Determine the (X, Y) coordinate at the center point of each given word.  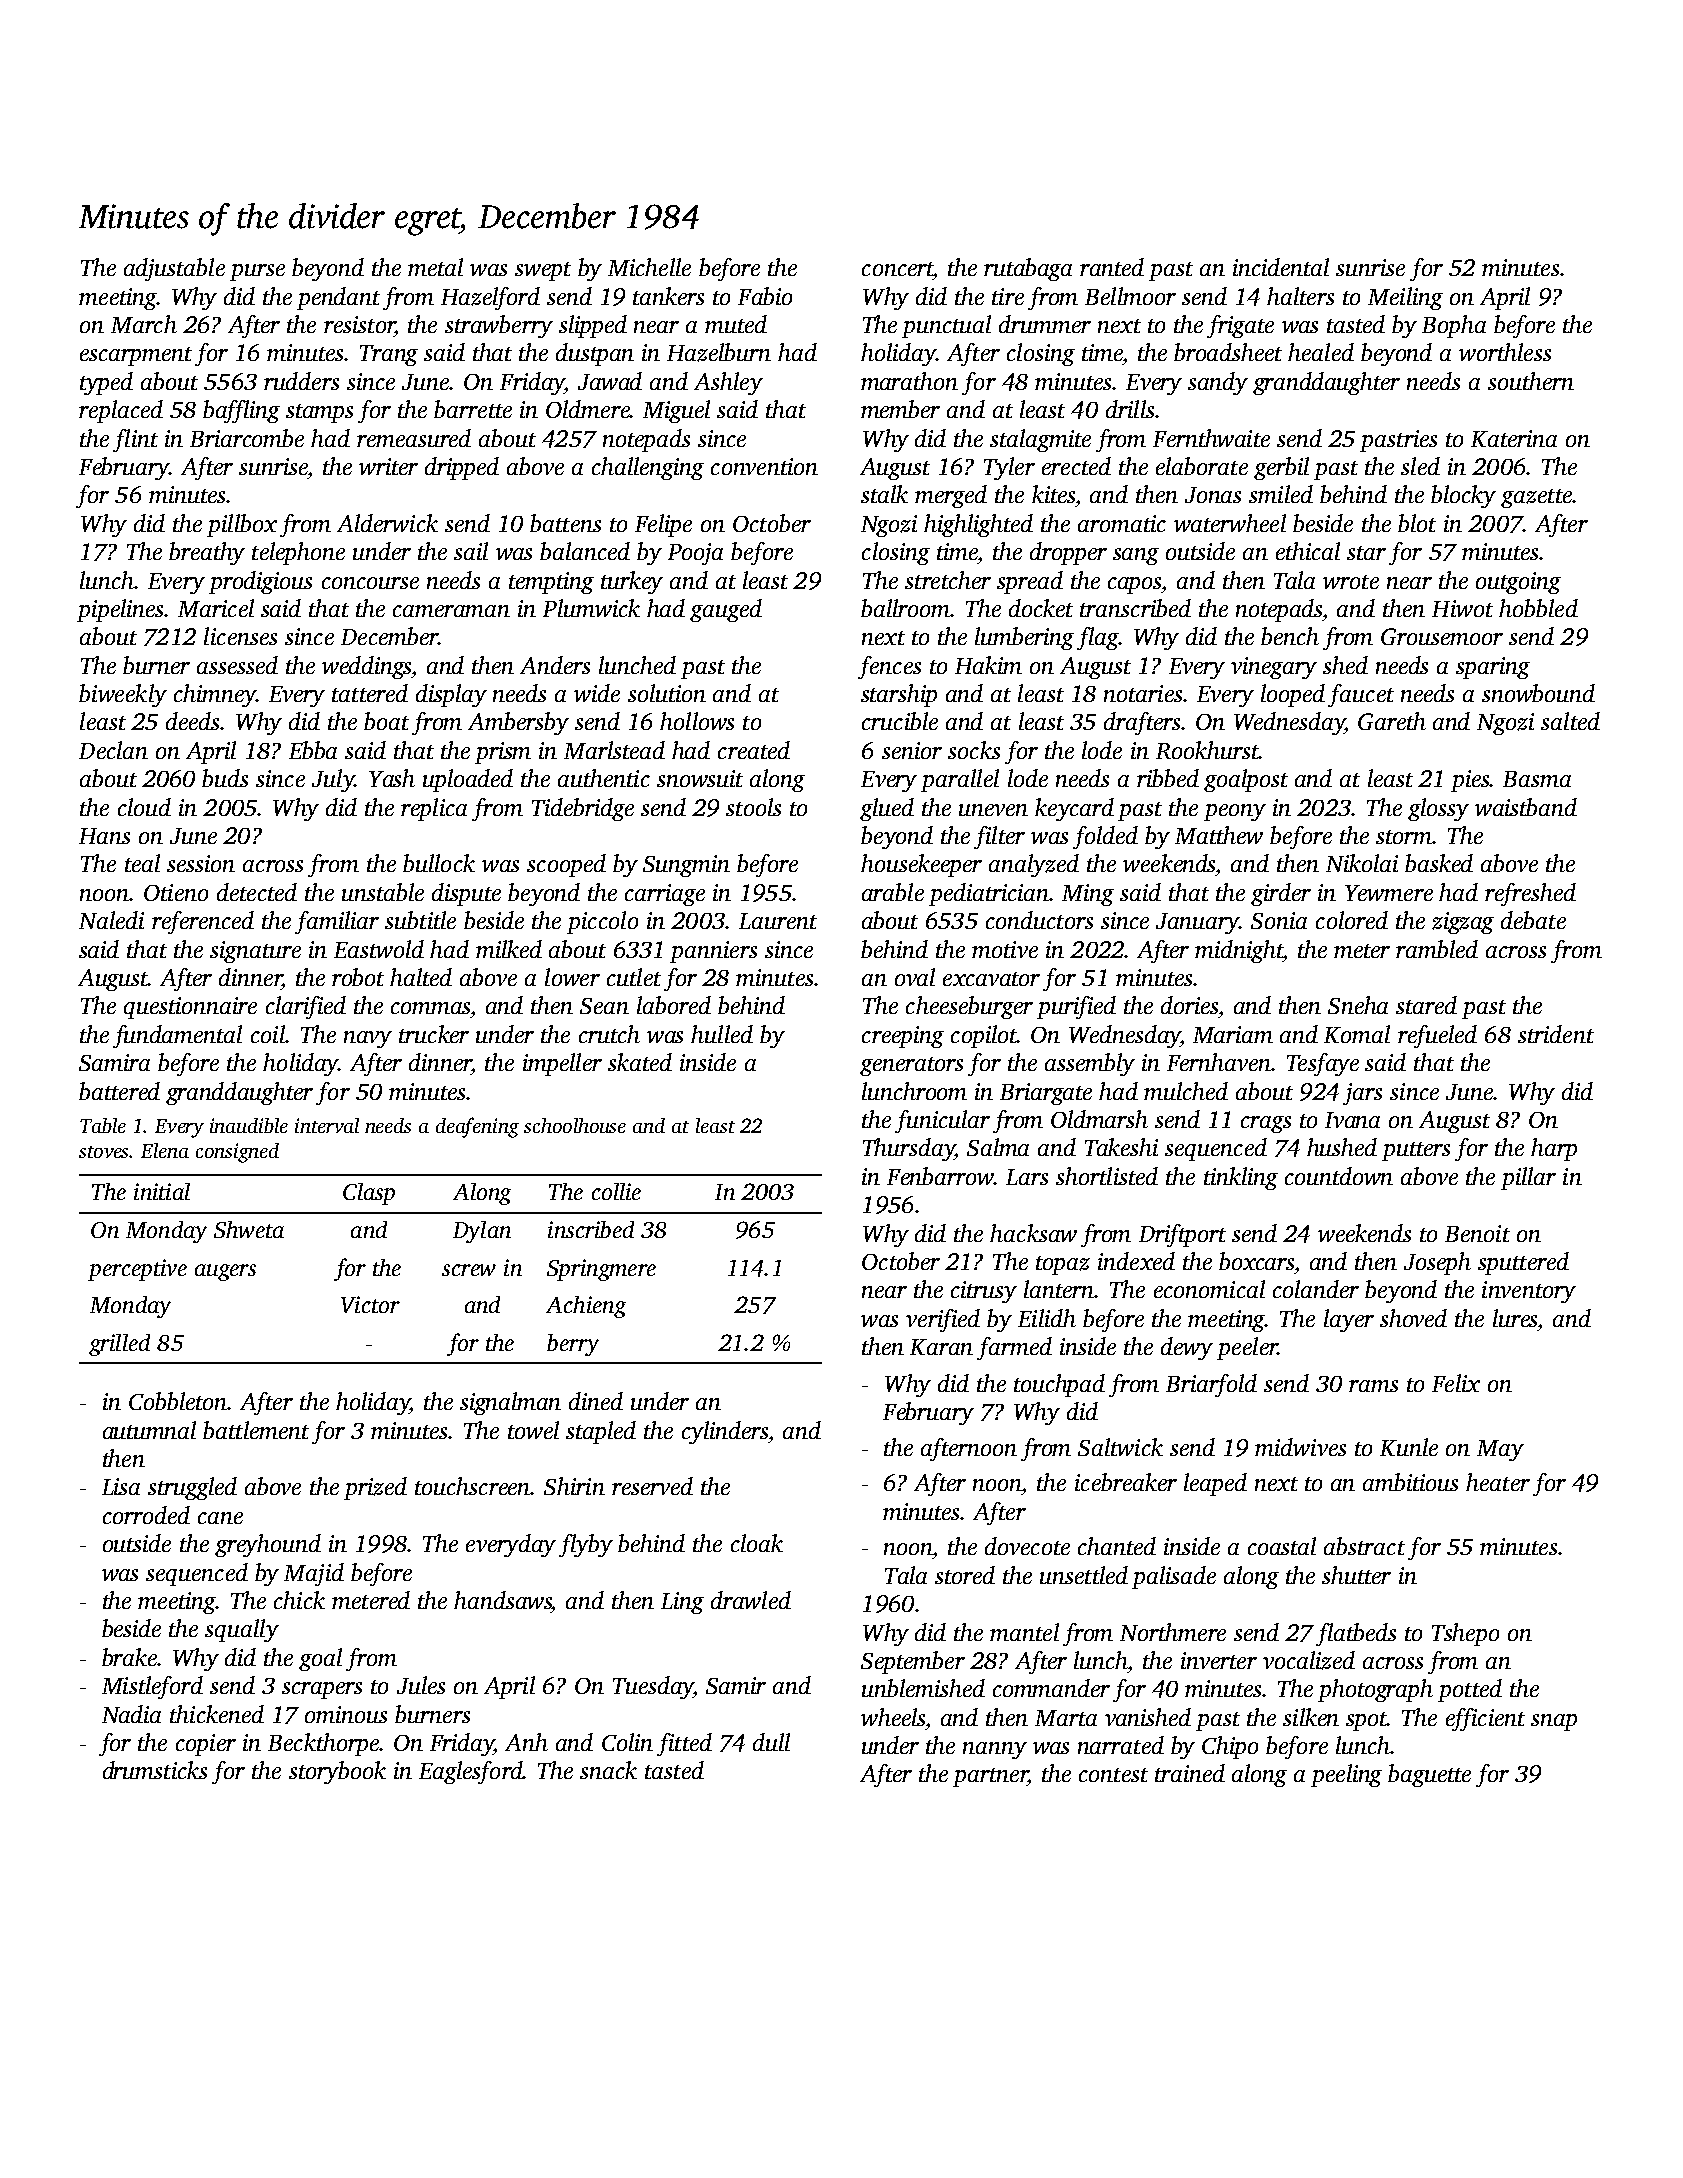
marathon (909, 381)
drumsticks (155, 1770)
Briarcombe (247, 438)
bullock (439, 863)
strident (1556, 1034)
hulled (722, 1034)
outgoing (1518, 583)
